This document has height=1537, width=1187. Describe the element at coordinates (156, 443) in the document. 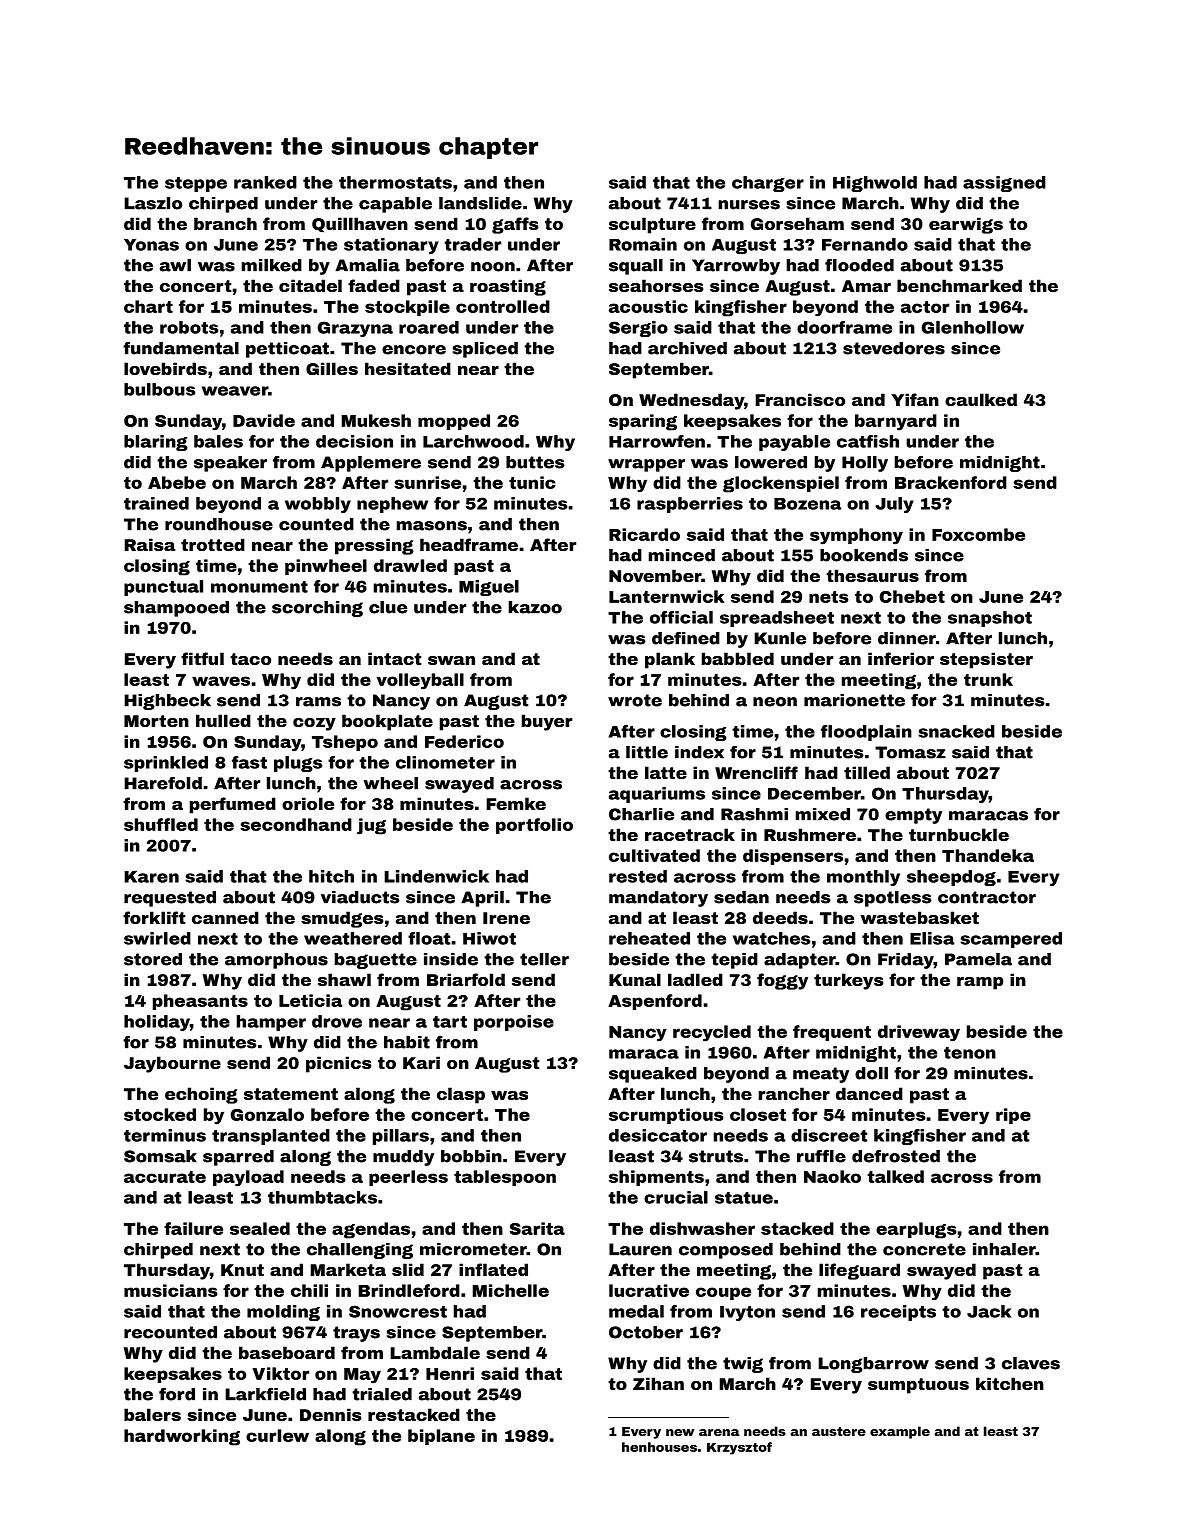

I see `blaring` at that location.
